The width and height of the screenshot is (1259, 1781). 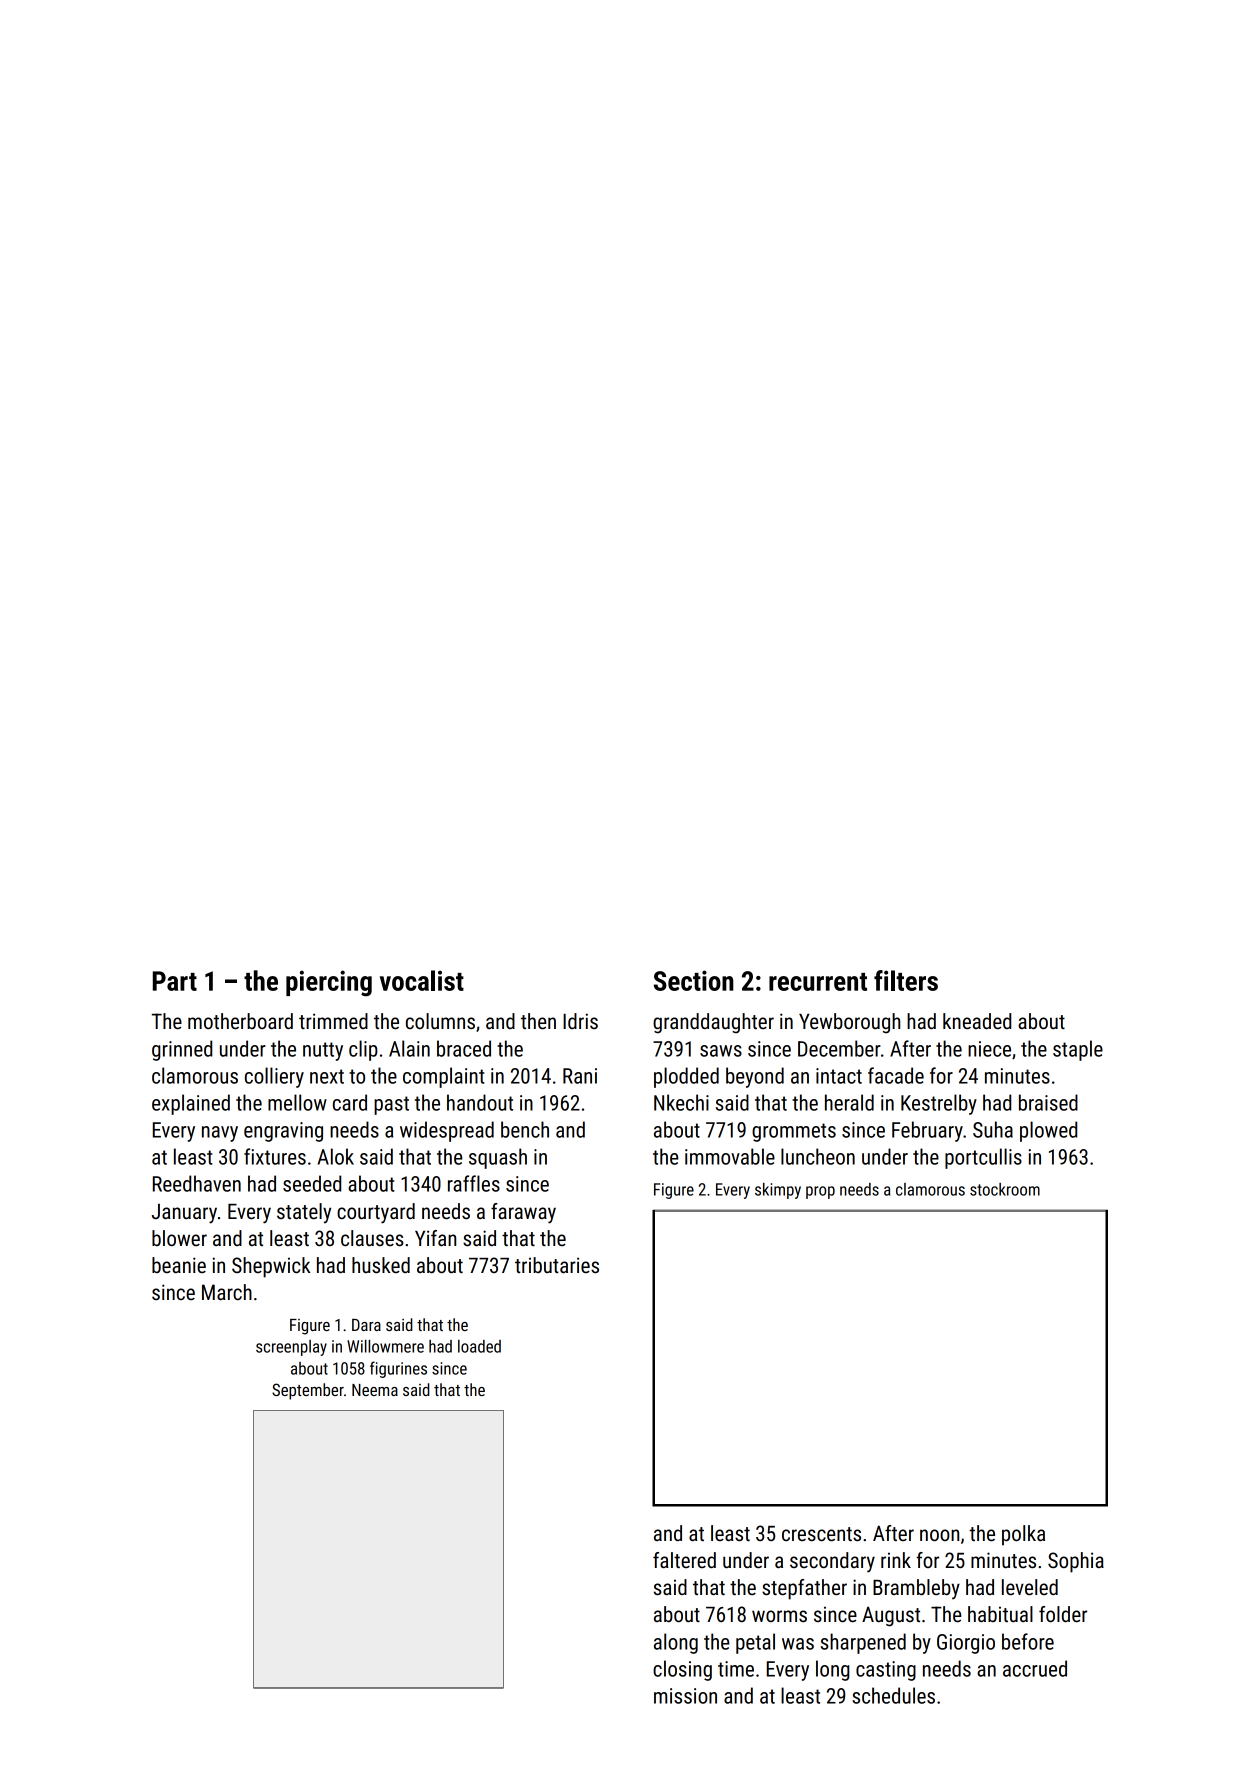 I want to click on faltered, so click(x=684, y=1560).
